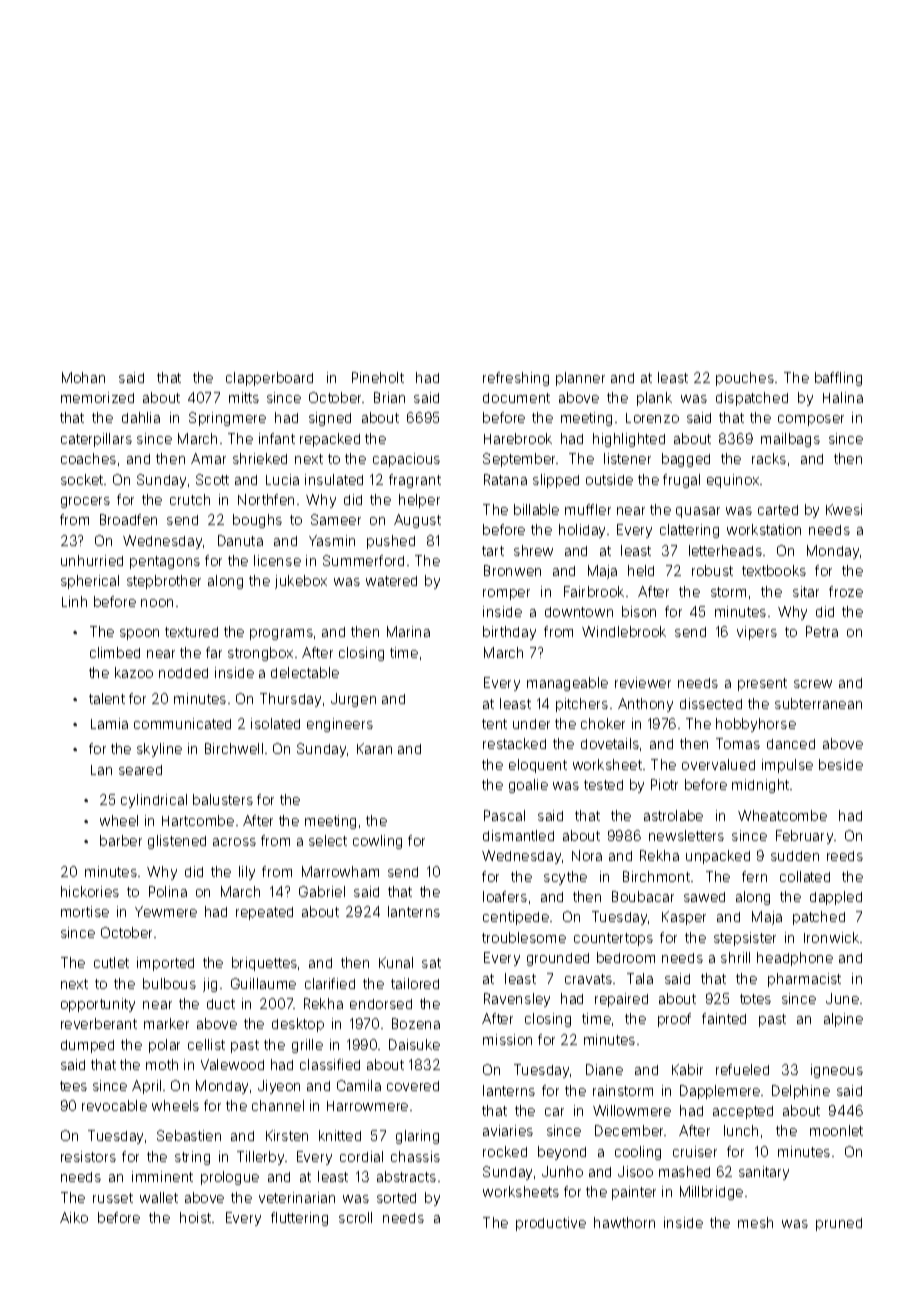 The height and width of the screenshot is (1308, 924). Describe the element at coordinates (505, 1151) in the screenshot. I see `rocked` at that location.
